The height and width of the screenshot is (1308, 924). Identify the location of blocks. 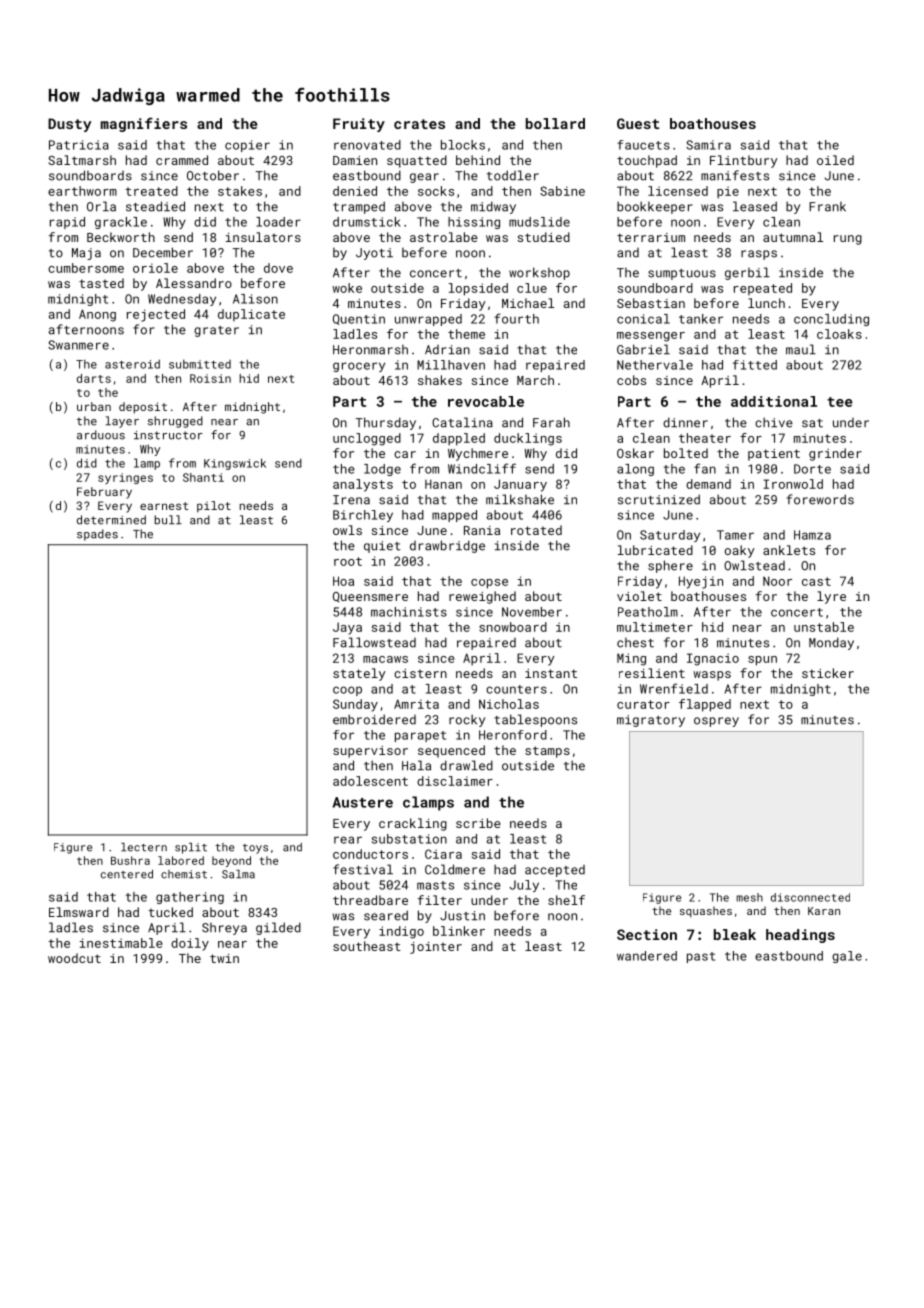
(463, 145).
